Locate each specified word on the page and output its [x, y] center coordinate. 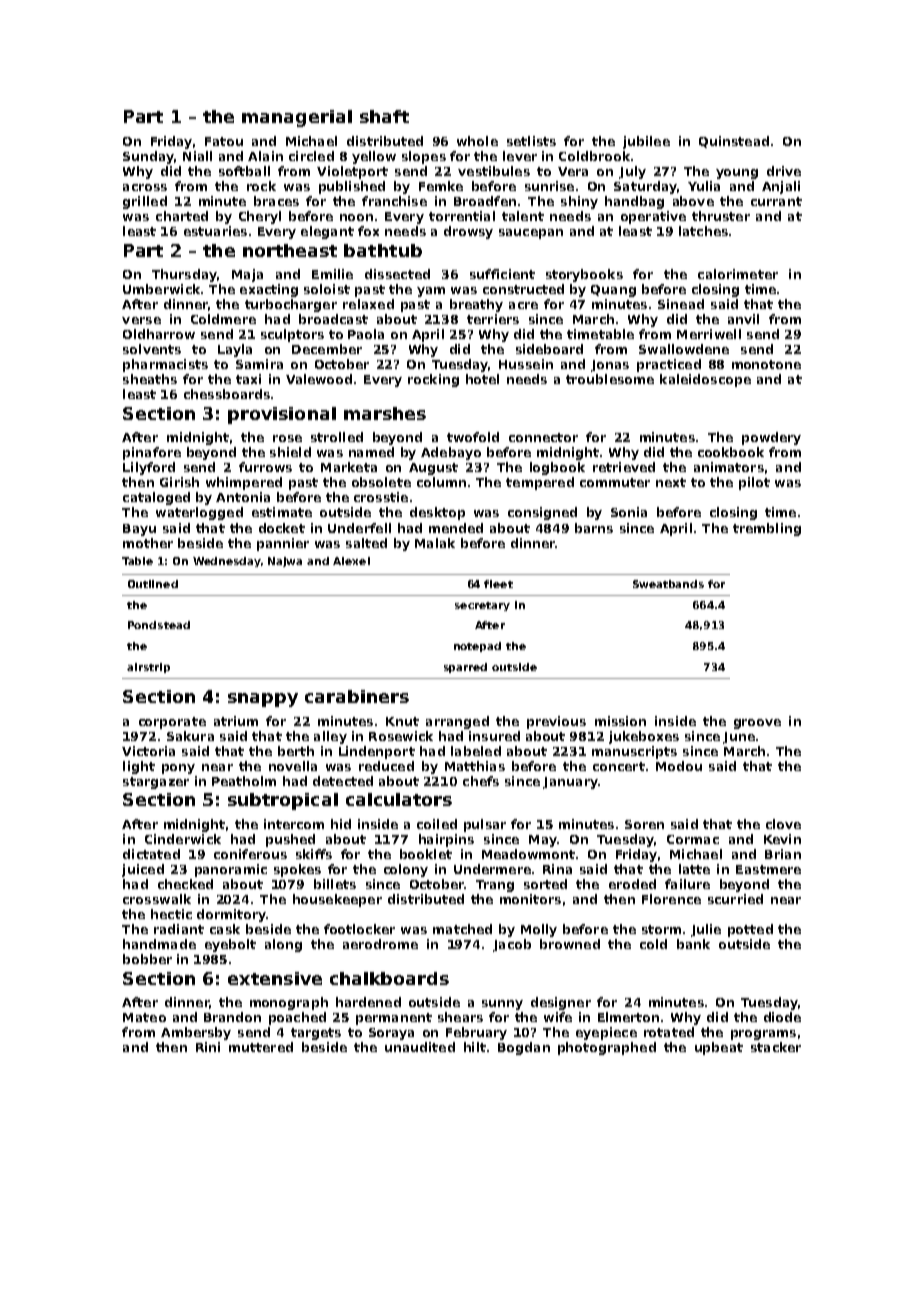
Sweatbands [668, 584]
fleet [498, 584]
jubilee [646, 142]
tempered [540, 483]
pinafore [152, 453]
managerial [297, 118]
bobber [147, 959]
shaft [384, 116]
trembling [767, 529]
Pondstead [159, 625]
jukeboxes [644, 737]
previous [556, 722]
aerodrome [380, 944]
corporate [172, 723]
